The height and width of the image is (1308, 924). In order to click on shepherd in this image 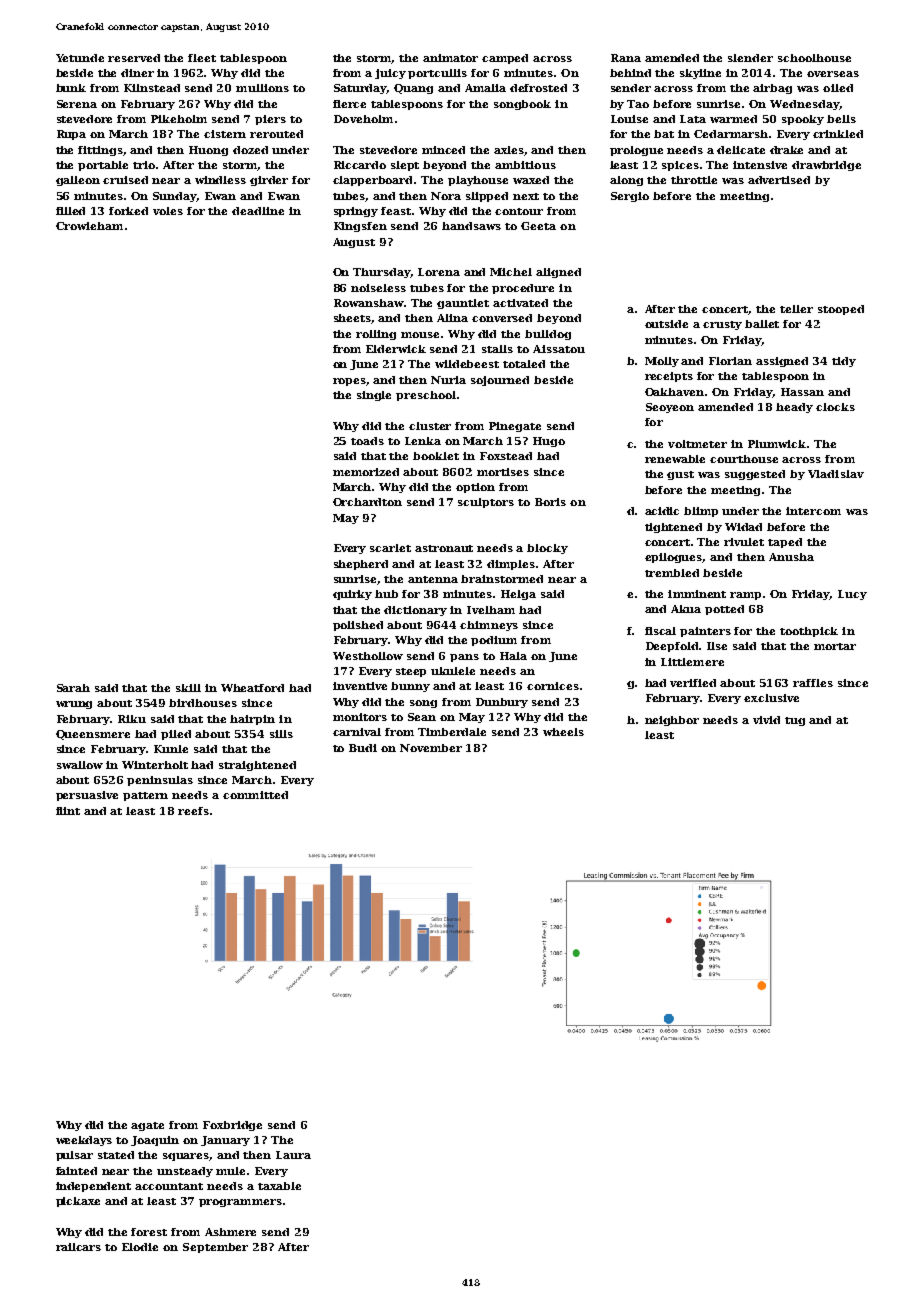, I will do `click(361, 565)`.
